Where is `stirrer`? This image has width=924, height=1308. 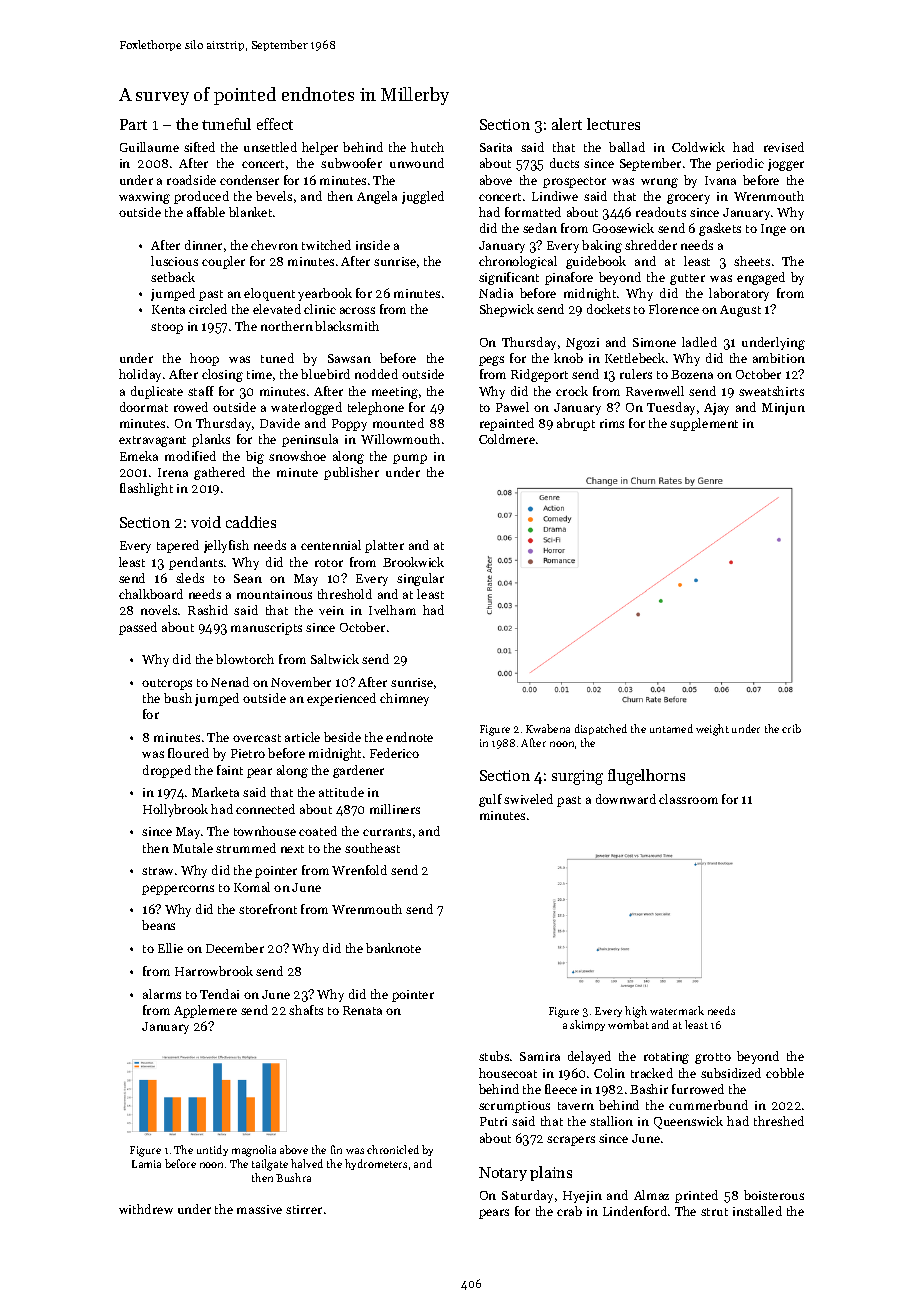
stirrer is located at coordinates (304, 1209).
